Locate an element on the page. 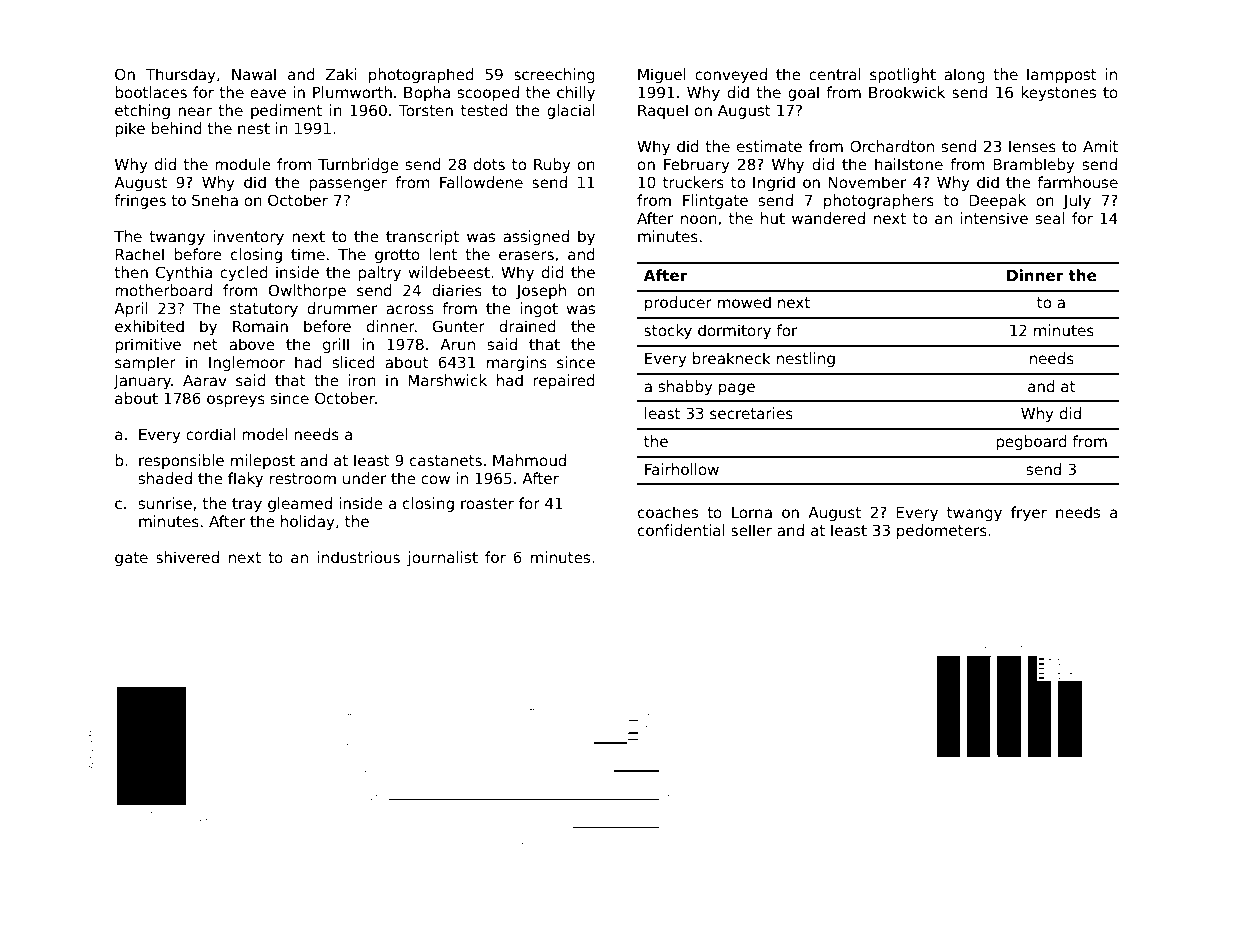  Raquel is located at coordinates (663, 111).
